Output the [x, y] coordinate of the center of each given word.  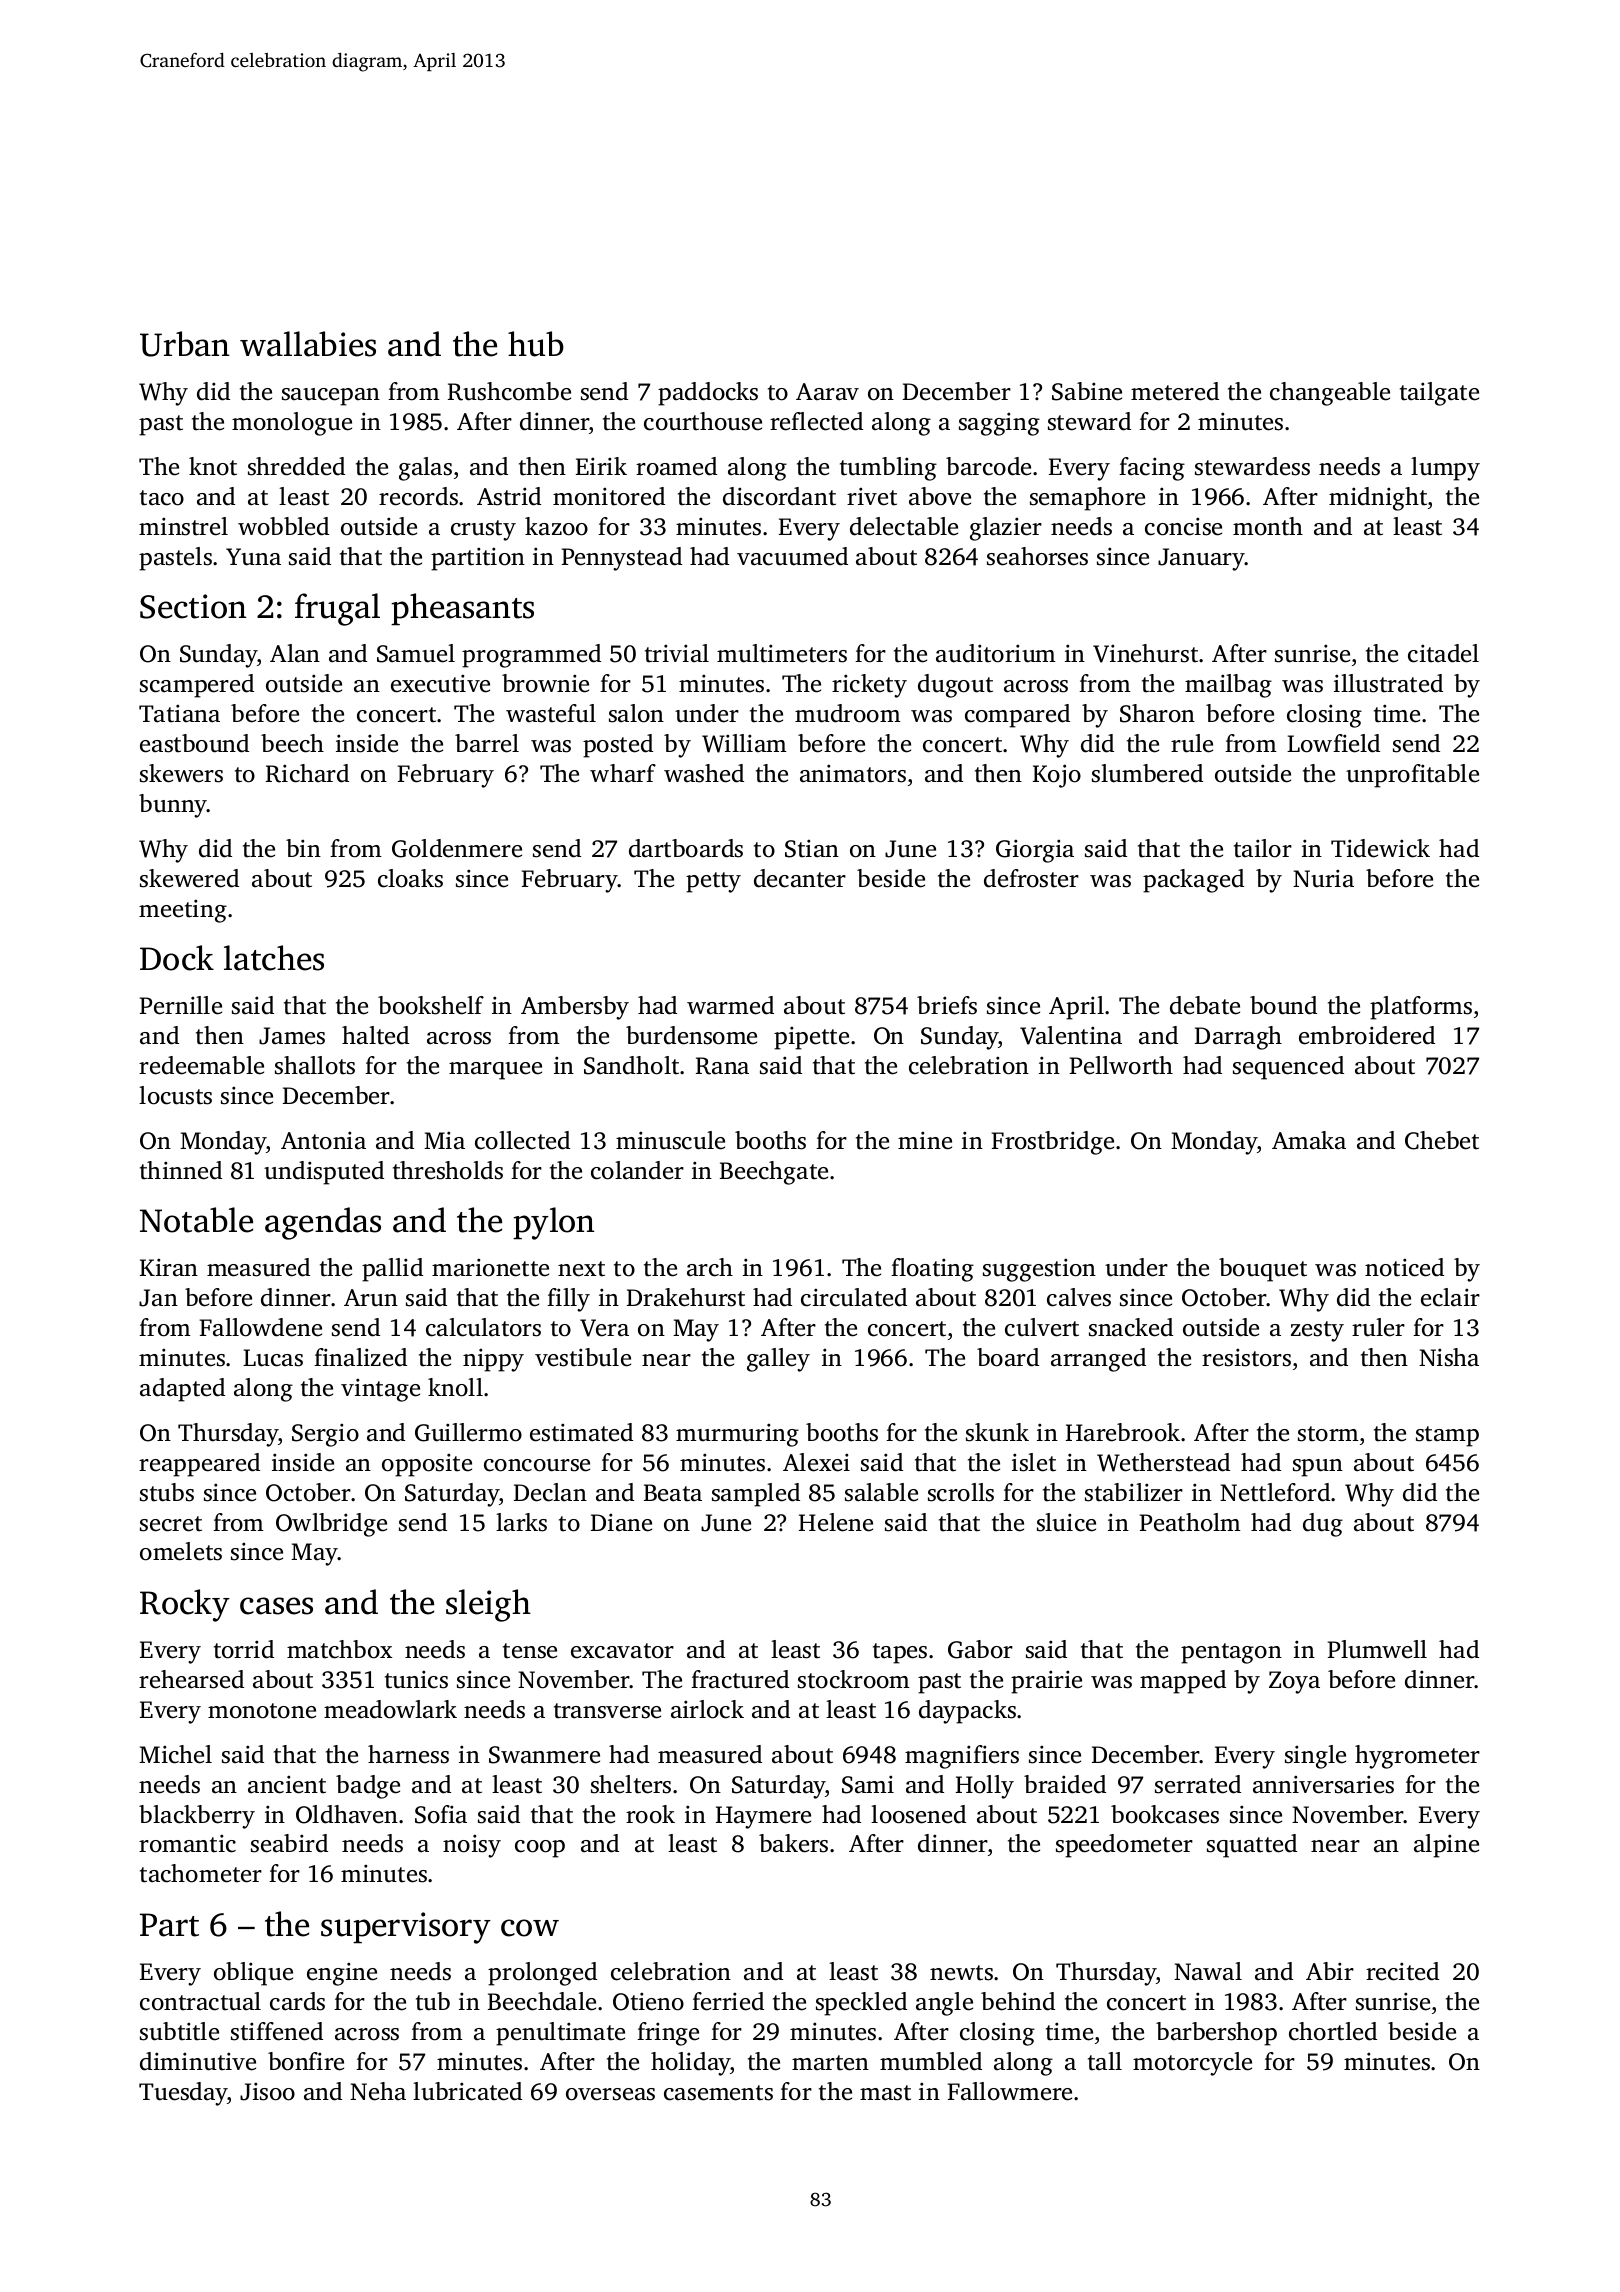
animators [853, 773]
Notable [196, 1220]
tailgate [1439, 394]
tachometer [201, 1873]
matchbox [339, 1649]
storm [1328, 1434]
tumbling [888, 469]
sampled [756, 1495]
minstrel [183, 526]
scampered [197, 686]
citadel [1443, 653]
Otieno [648, 2001]
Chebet [1442, 1140]
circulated [854, 1297]
